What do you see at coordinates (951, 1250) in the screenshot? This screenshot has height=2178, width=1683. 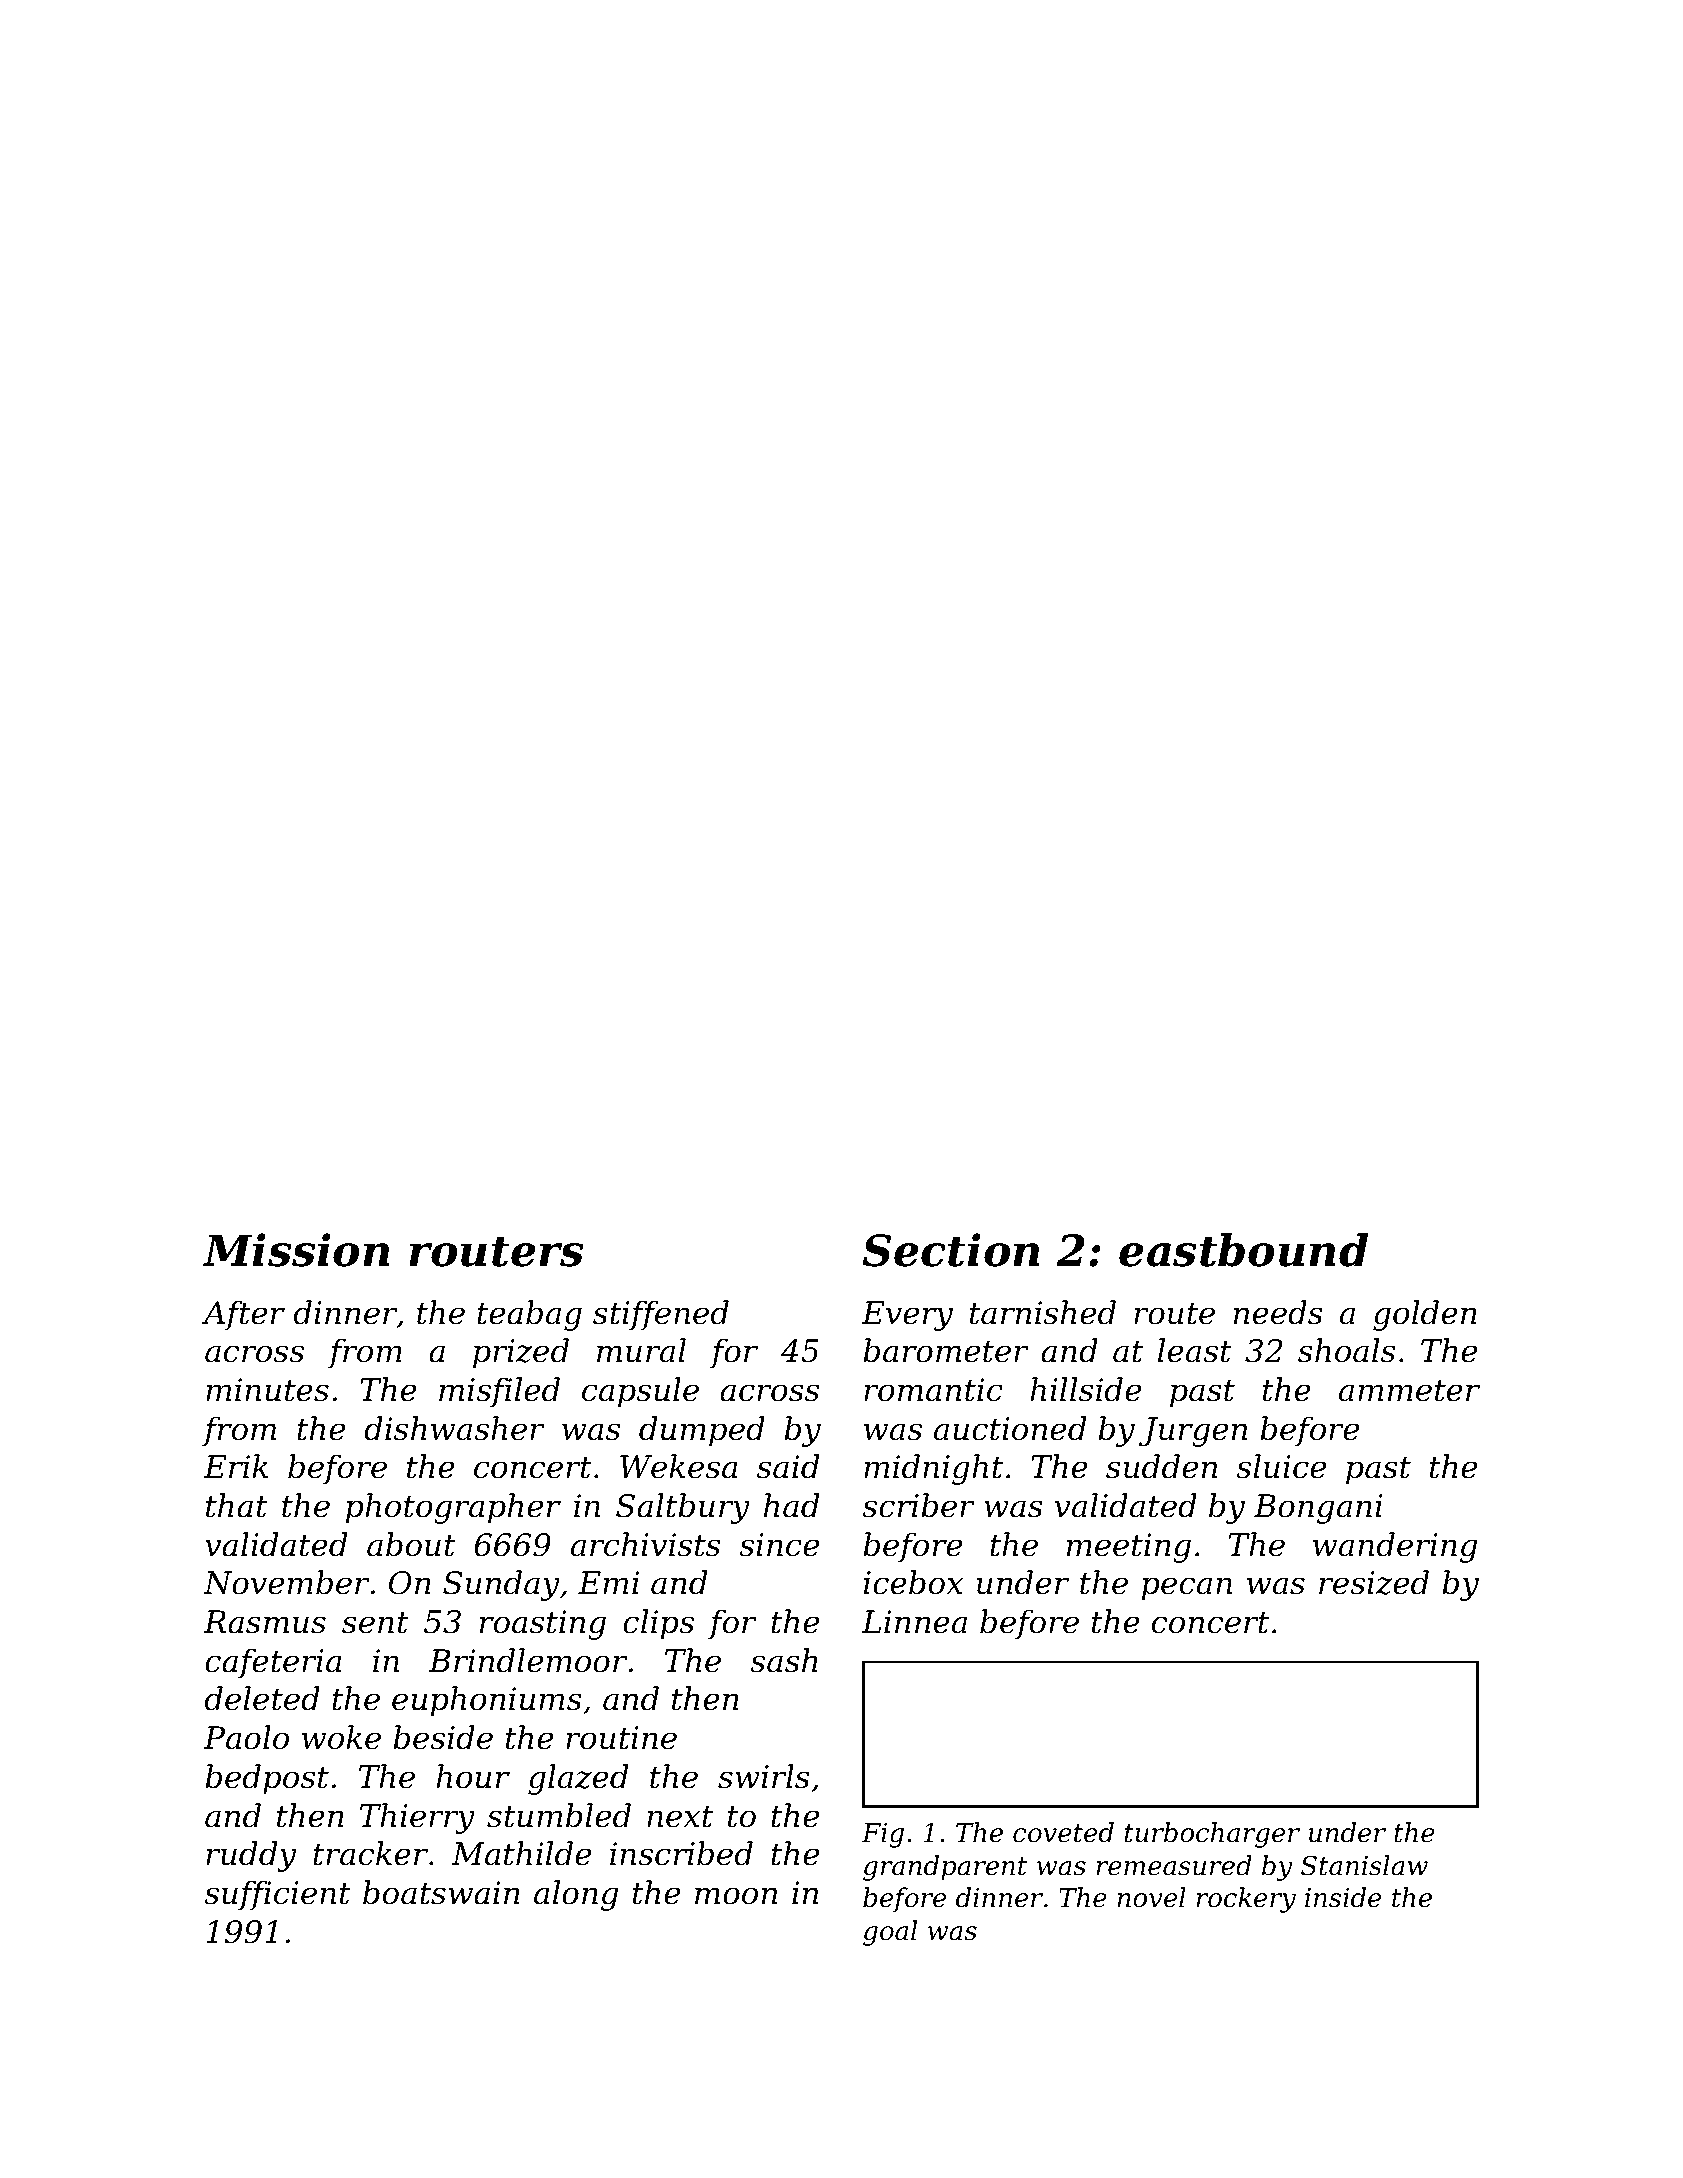 I see `Section` at bounding box center [951, 1250].
